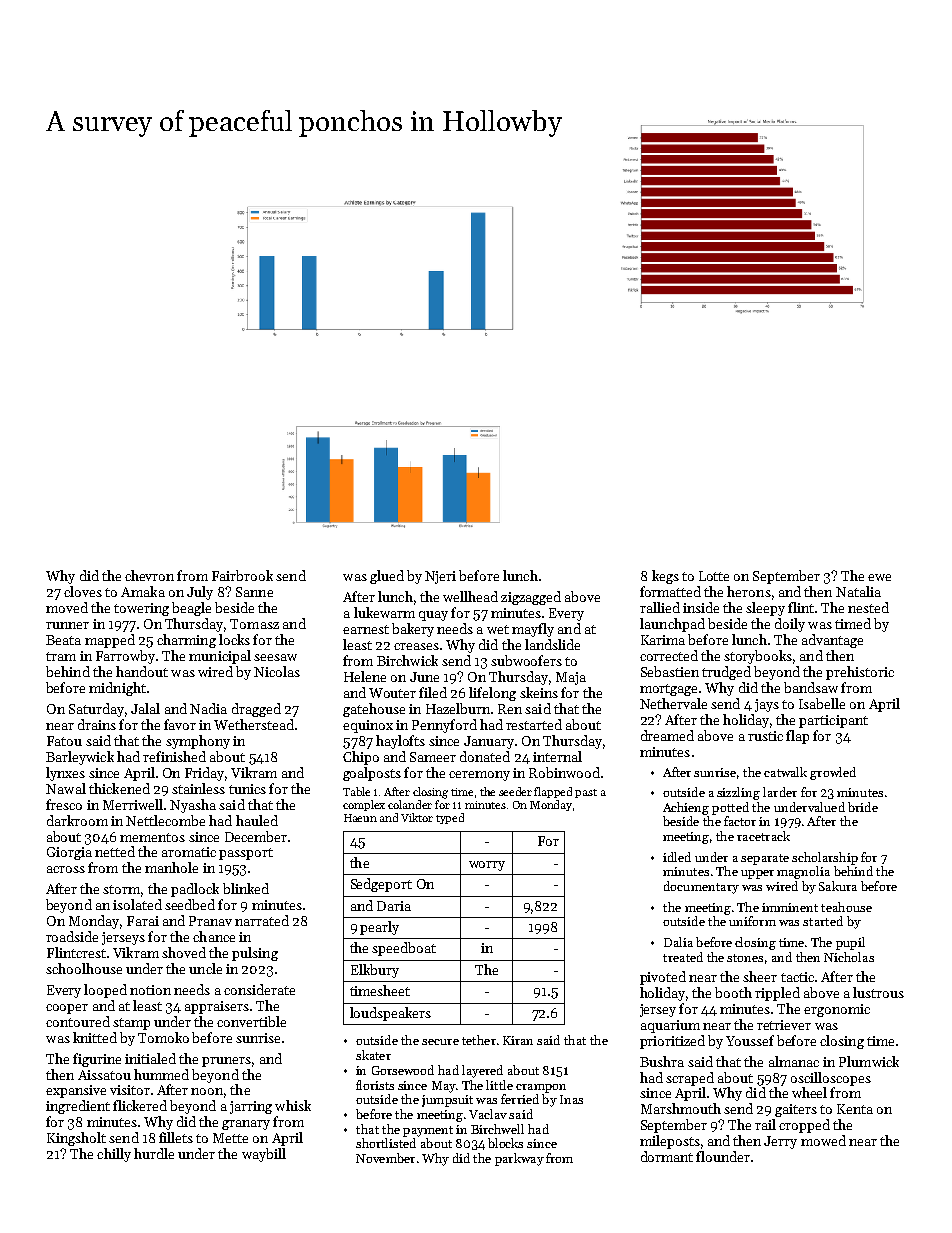 The width and height of the image is (952, 1233). What do you see at coordinates (440, 577) in the image?
I see `Njeri` at bounding box center [440, 577].
